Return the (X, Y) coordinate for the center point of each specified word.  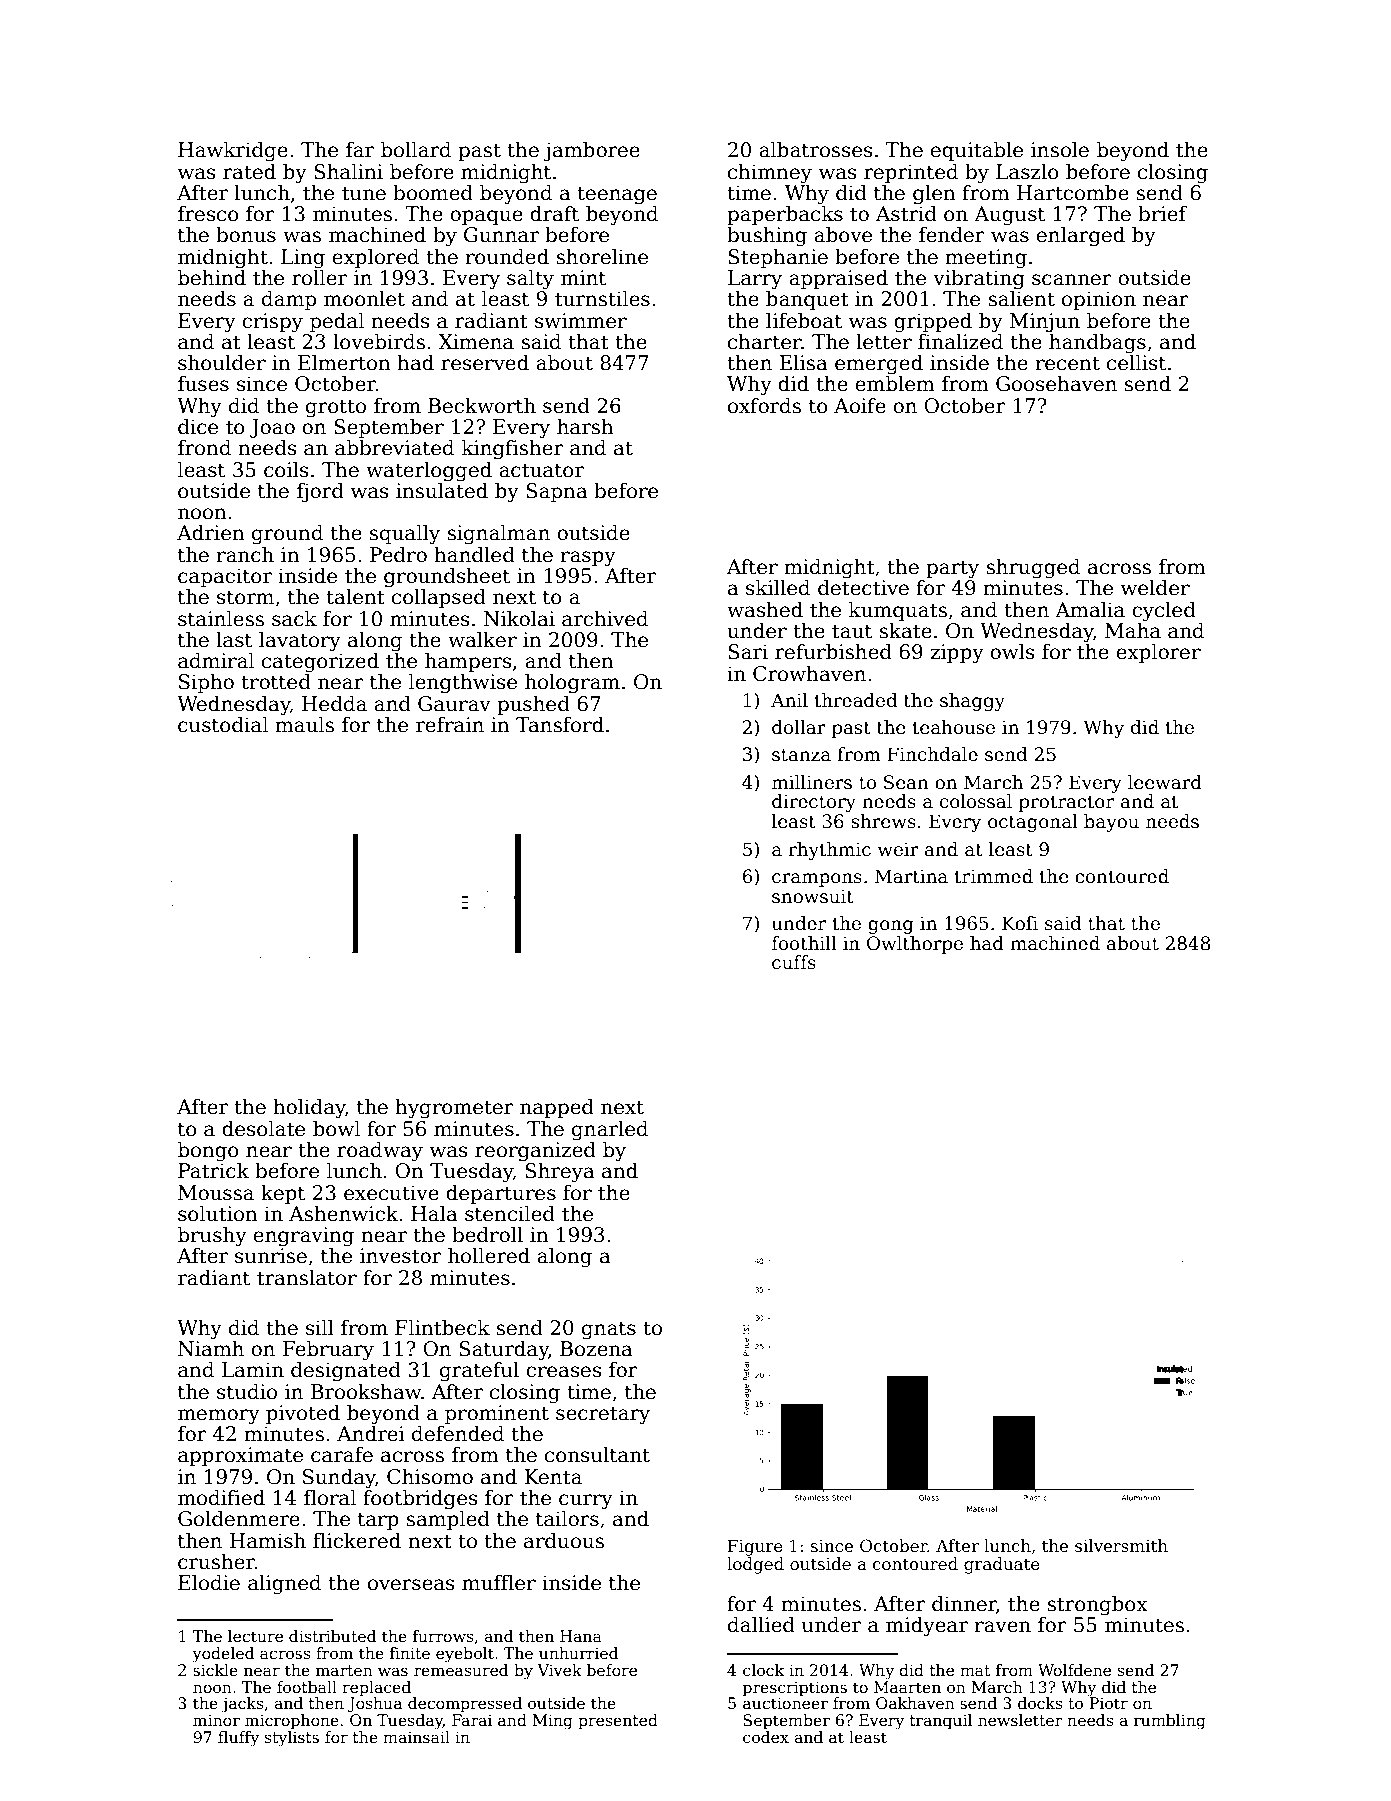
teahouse (954, 727)
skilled (778, 587)
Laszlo (1027, 171)
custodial (223, 724)
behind (212, 277)
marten (344, 1670)
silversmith (1121, 1546)
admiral (216, 660)
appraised (838, 279)
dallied (761, 1624)
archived (605, 618)
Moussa (216, 1193)
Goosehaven (1056, 383)
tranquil (941, 1721)
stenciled (510, 1213)
